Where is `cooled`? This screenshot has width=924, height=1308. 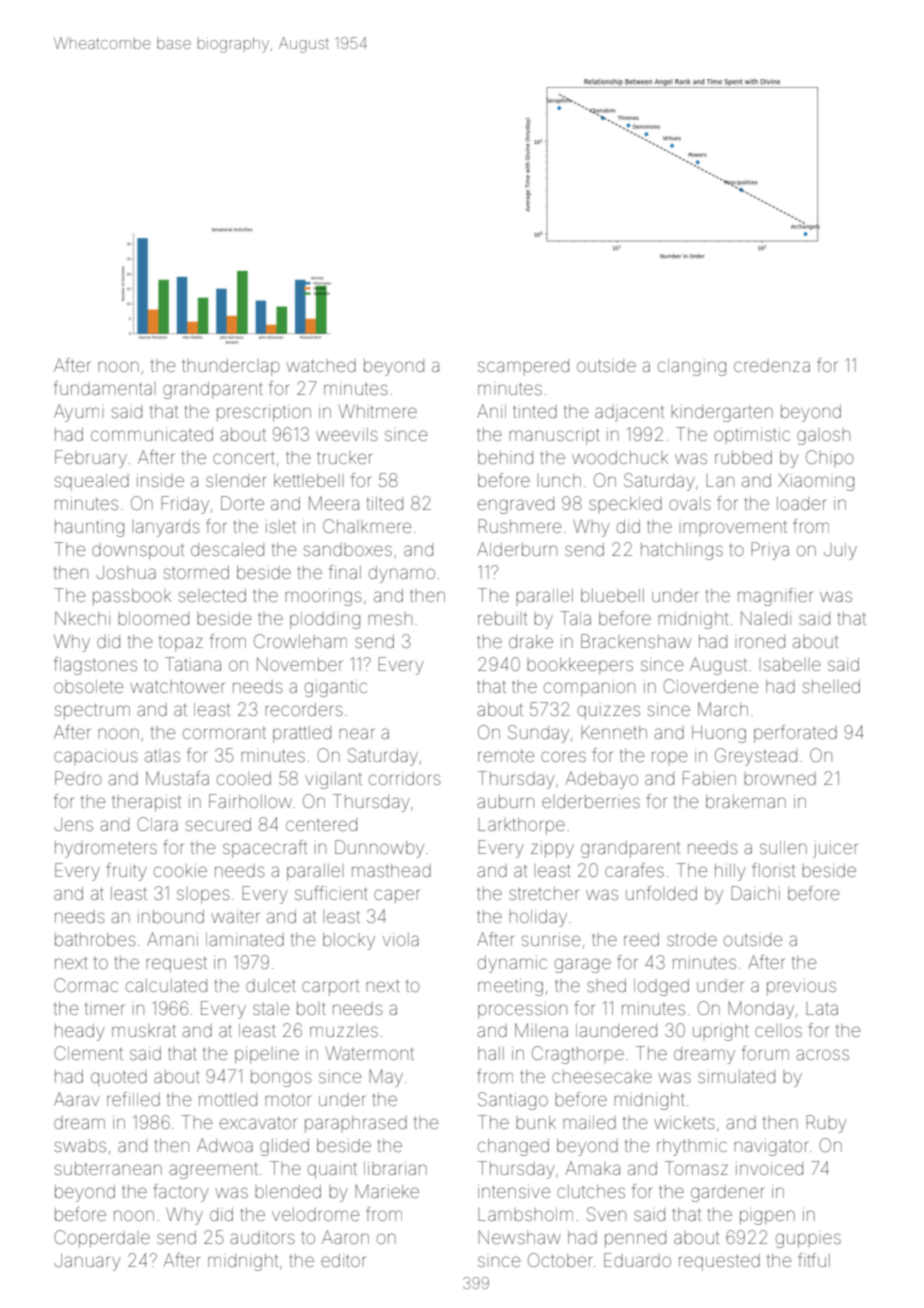 cooled is located at coordinates (244, 778).
